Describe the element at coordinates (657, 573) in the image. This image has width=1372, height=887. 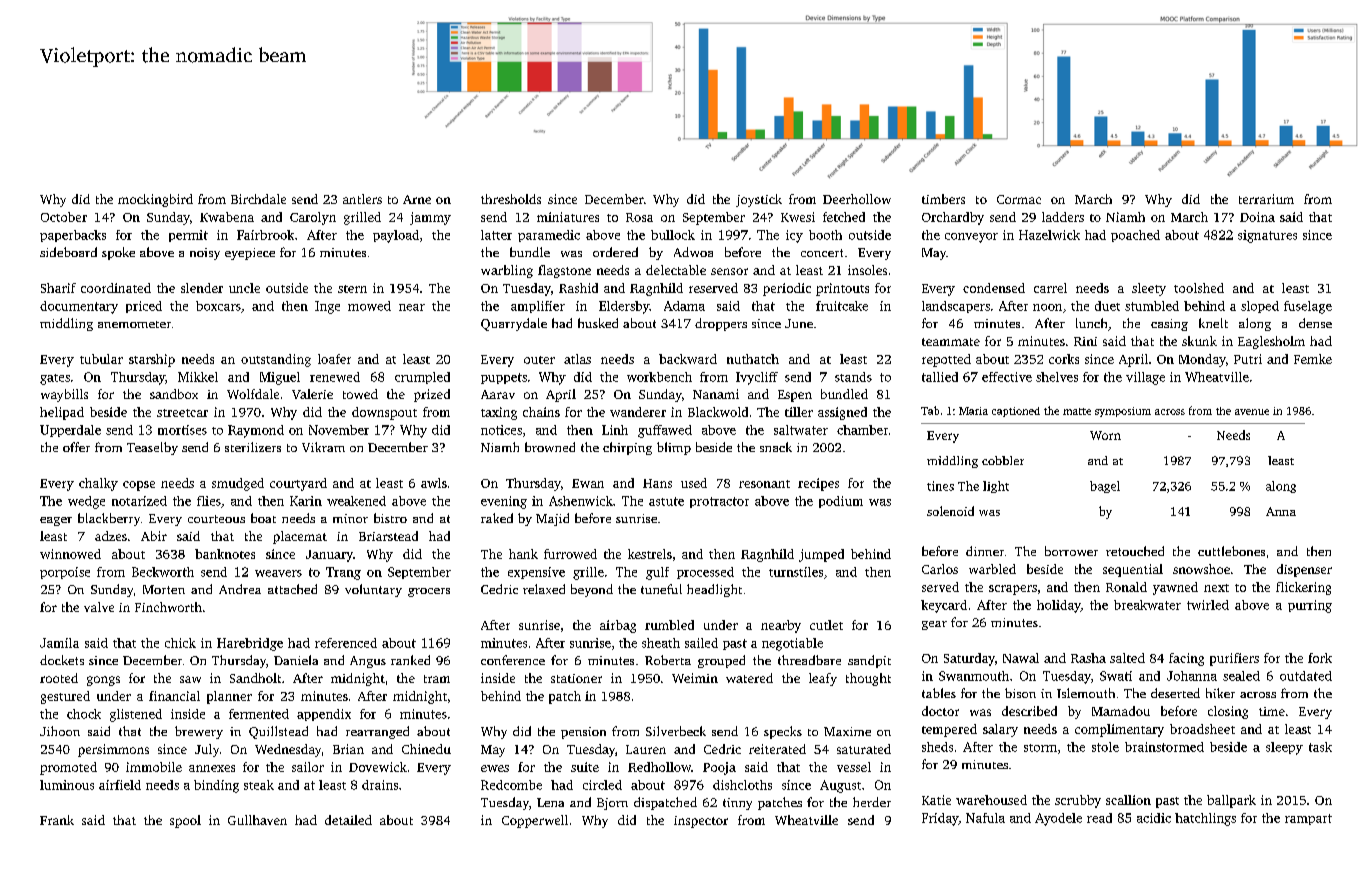
I see `gulf` at that location.
